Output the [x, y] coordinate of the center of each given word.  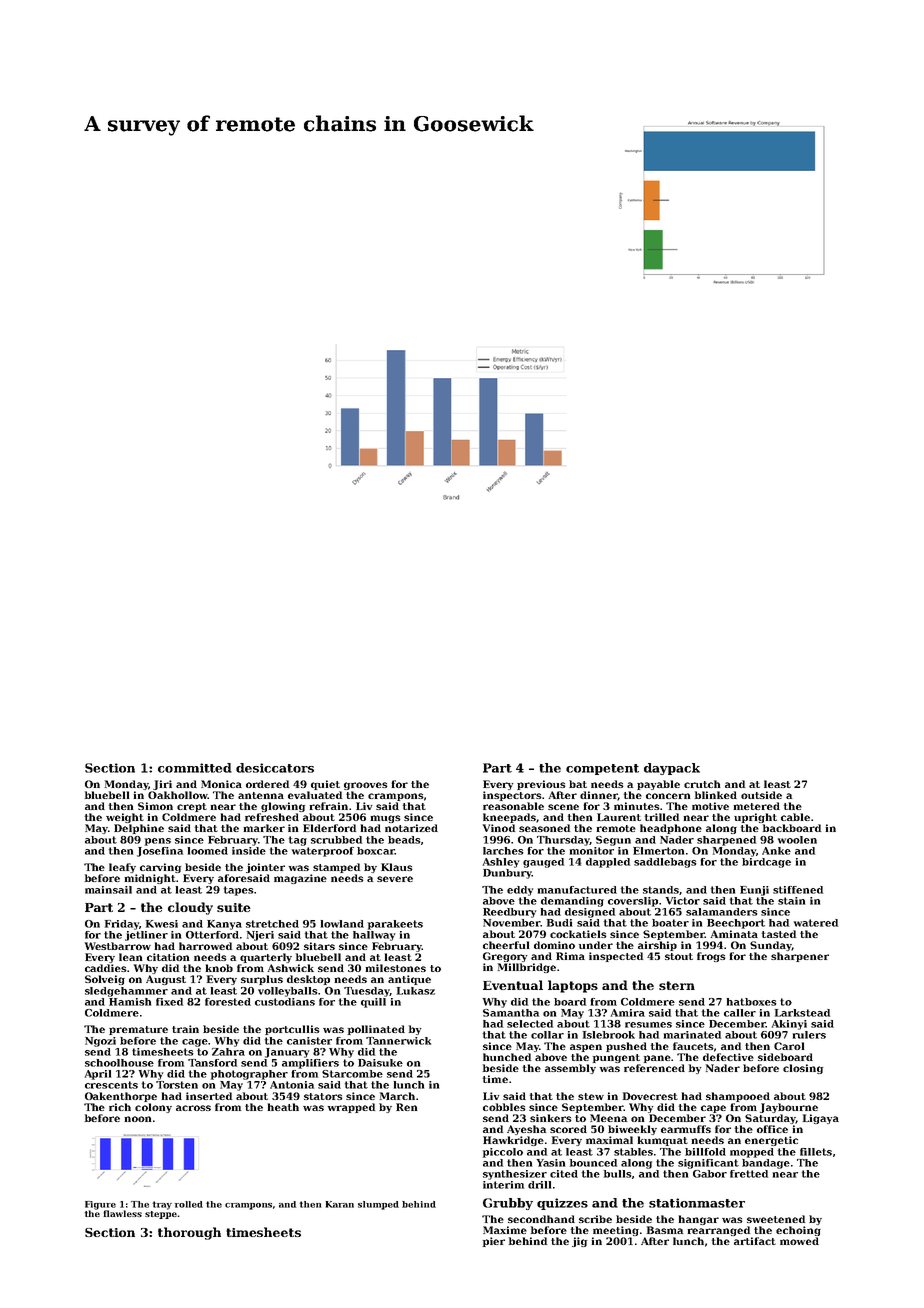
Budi [559, 923]
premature [138, 1030]
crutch [702, 784]
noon [137, 1119]
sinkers [550, 1118]
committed [195, 768]
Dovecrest [650, 1096]
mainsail [108, 890]
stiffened [798, 890]
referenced [654, 1068]
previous [541, 785]
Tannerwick [398, 1041]
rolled [189, 1204]
